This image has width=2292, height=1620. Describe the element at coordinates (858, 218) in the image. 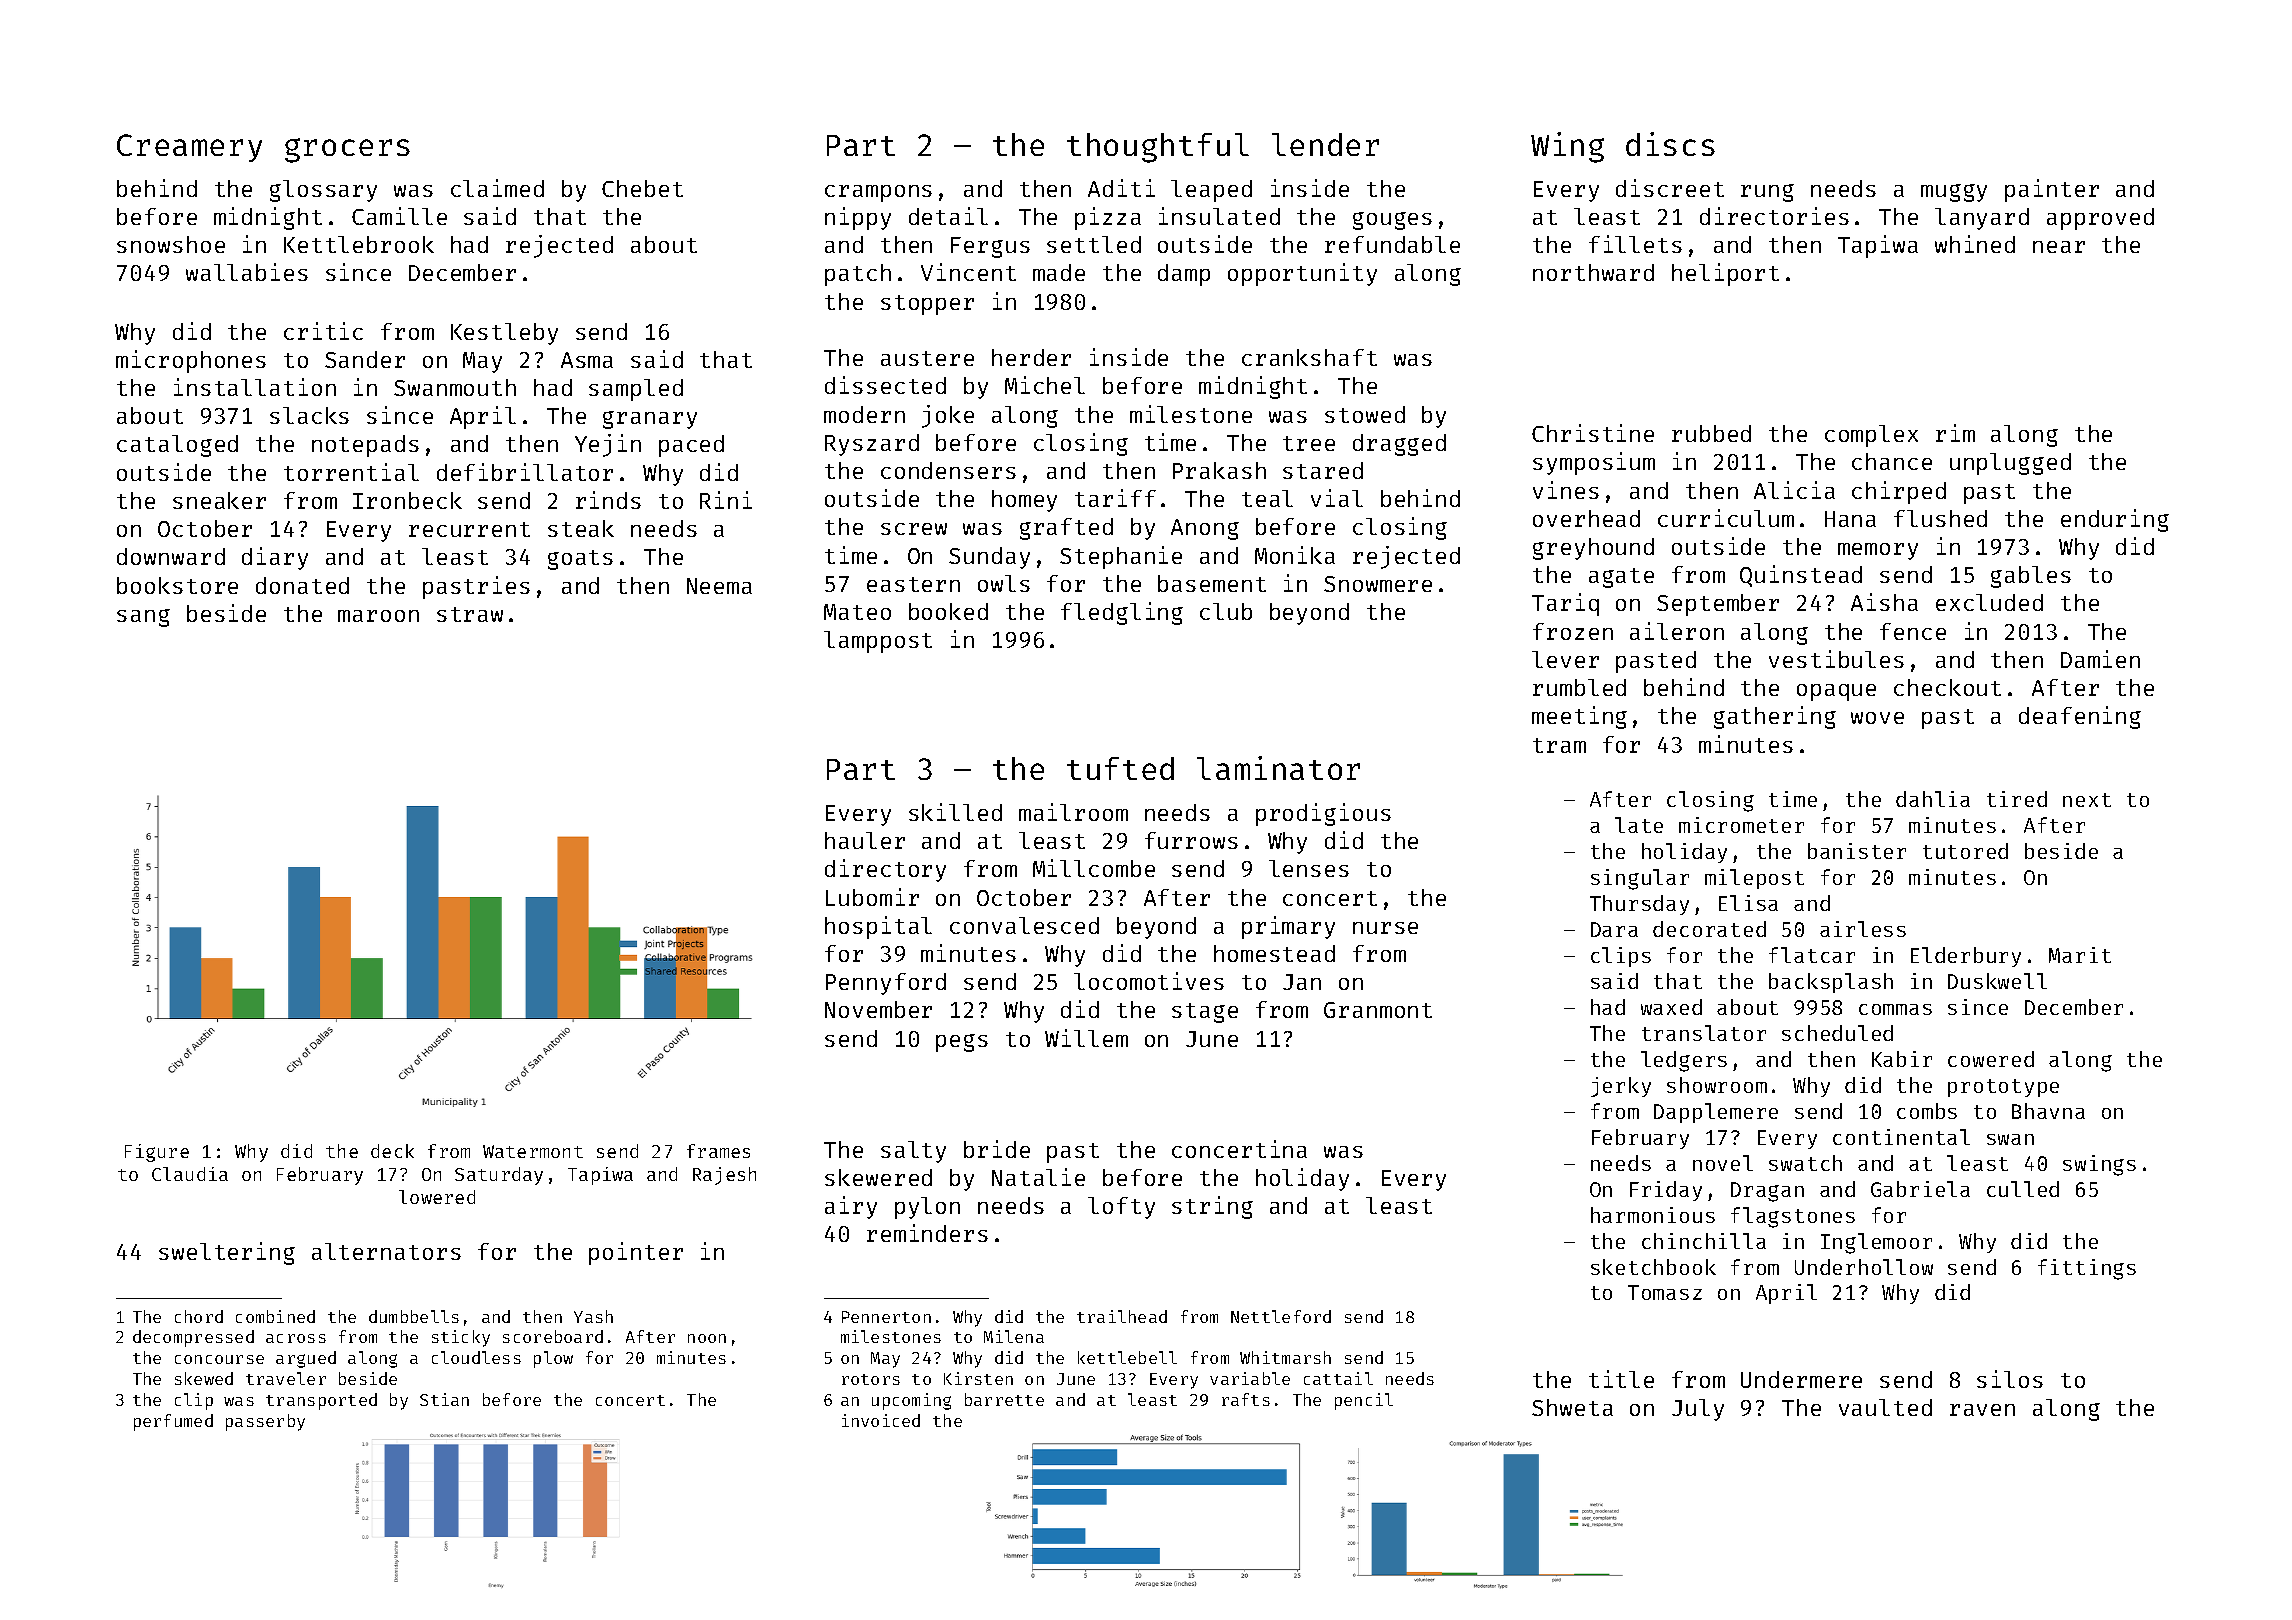

I see `nippy` at that location.
